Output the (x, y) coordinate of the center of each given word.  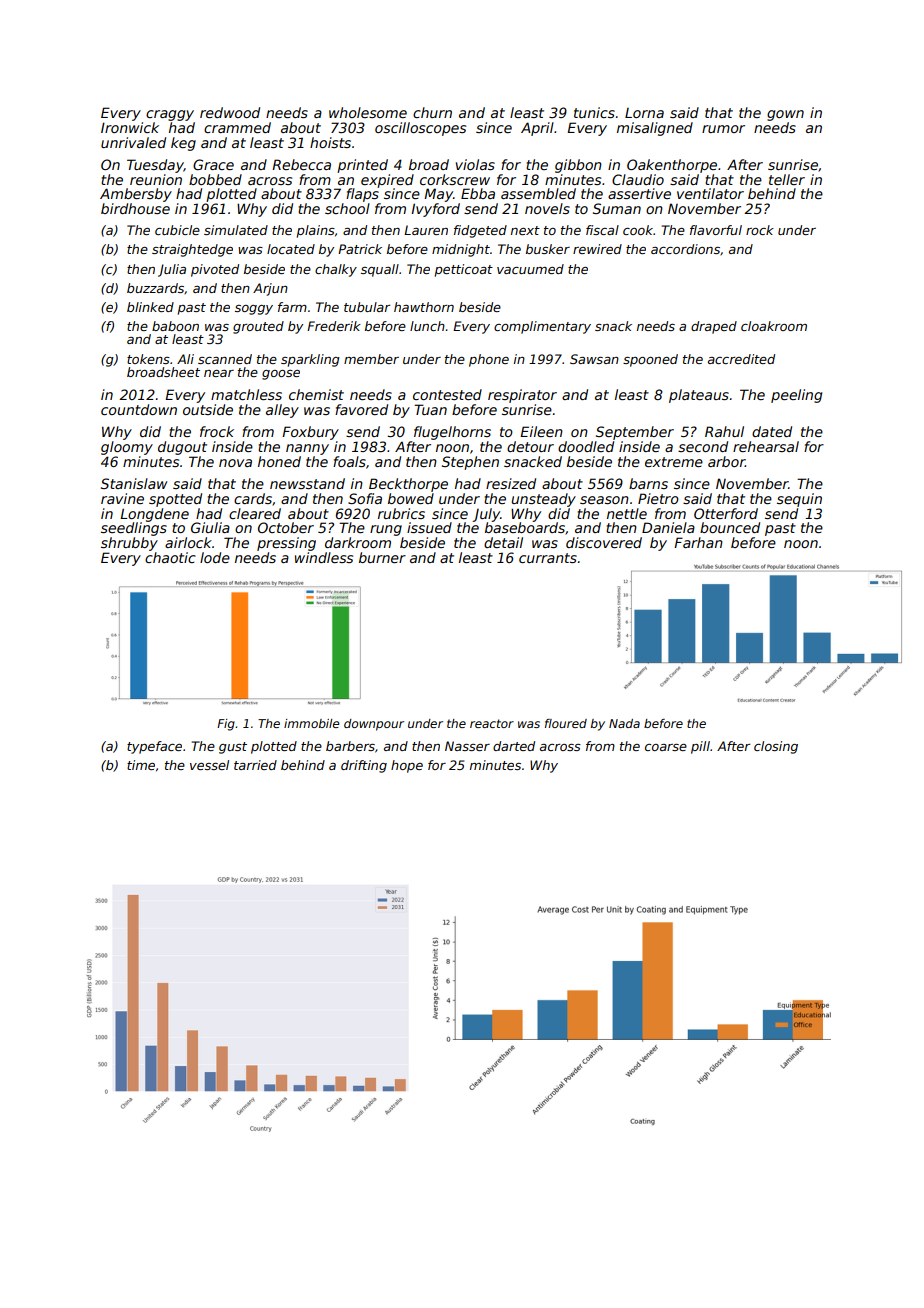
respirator (522, 396)
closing (776, 747)
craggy (170, 115)
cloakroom (774, 326)
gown (785, 115)
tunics (594, 112)
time (141, 765)
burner (382, 557)
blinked (150, 307)
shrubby (129, 544)
